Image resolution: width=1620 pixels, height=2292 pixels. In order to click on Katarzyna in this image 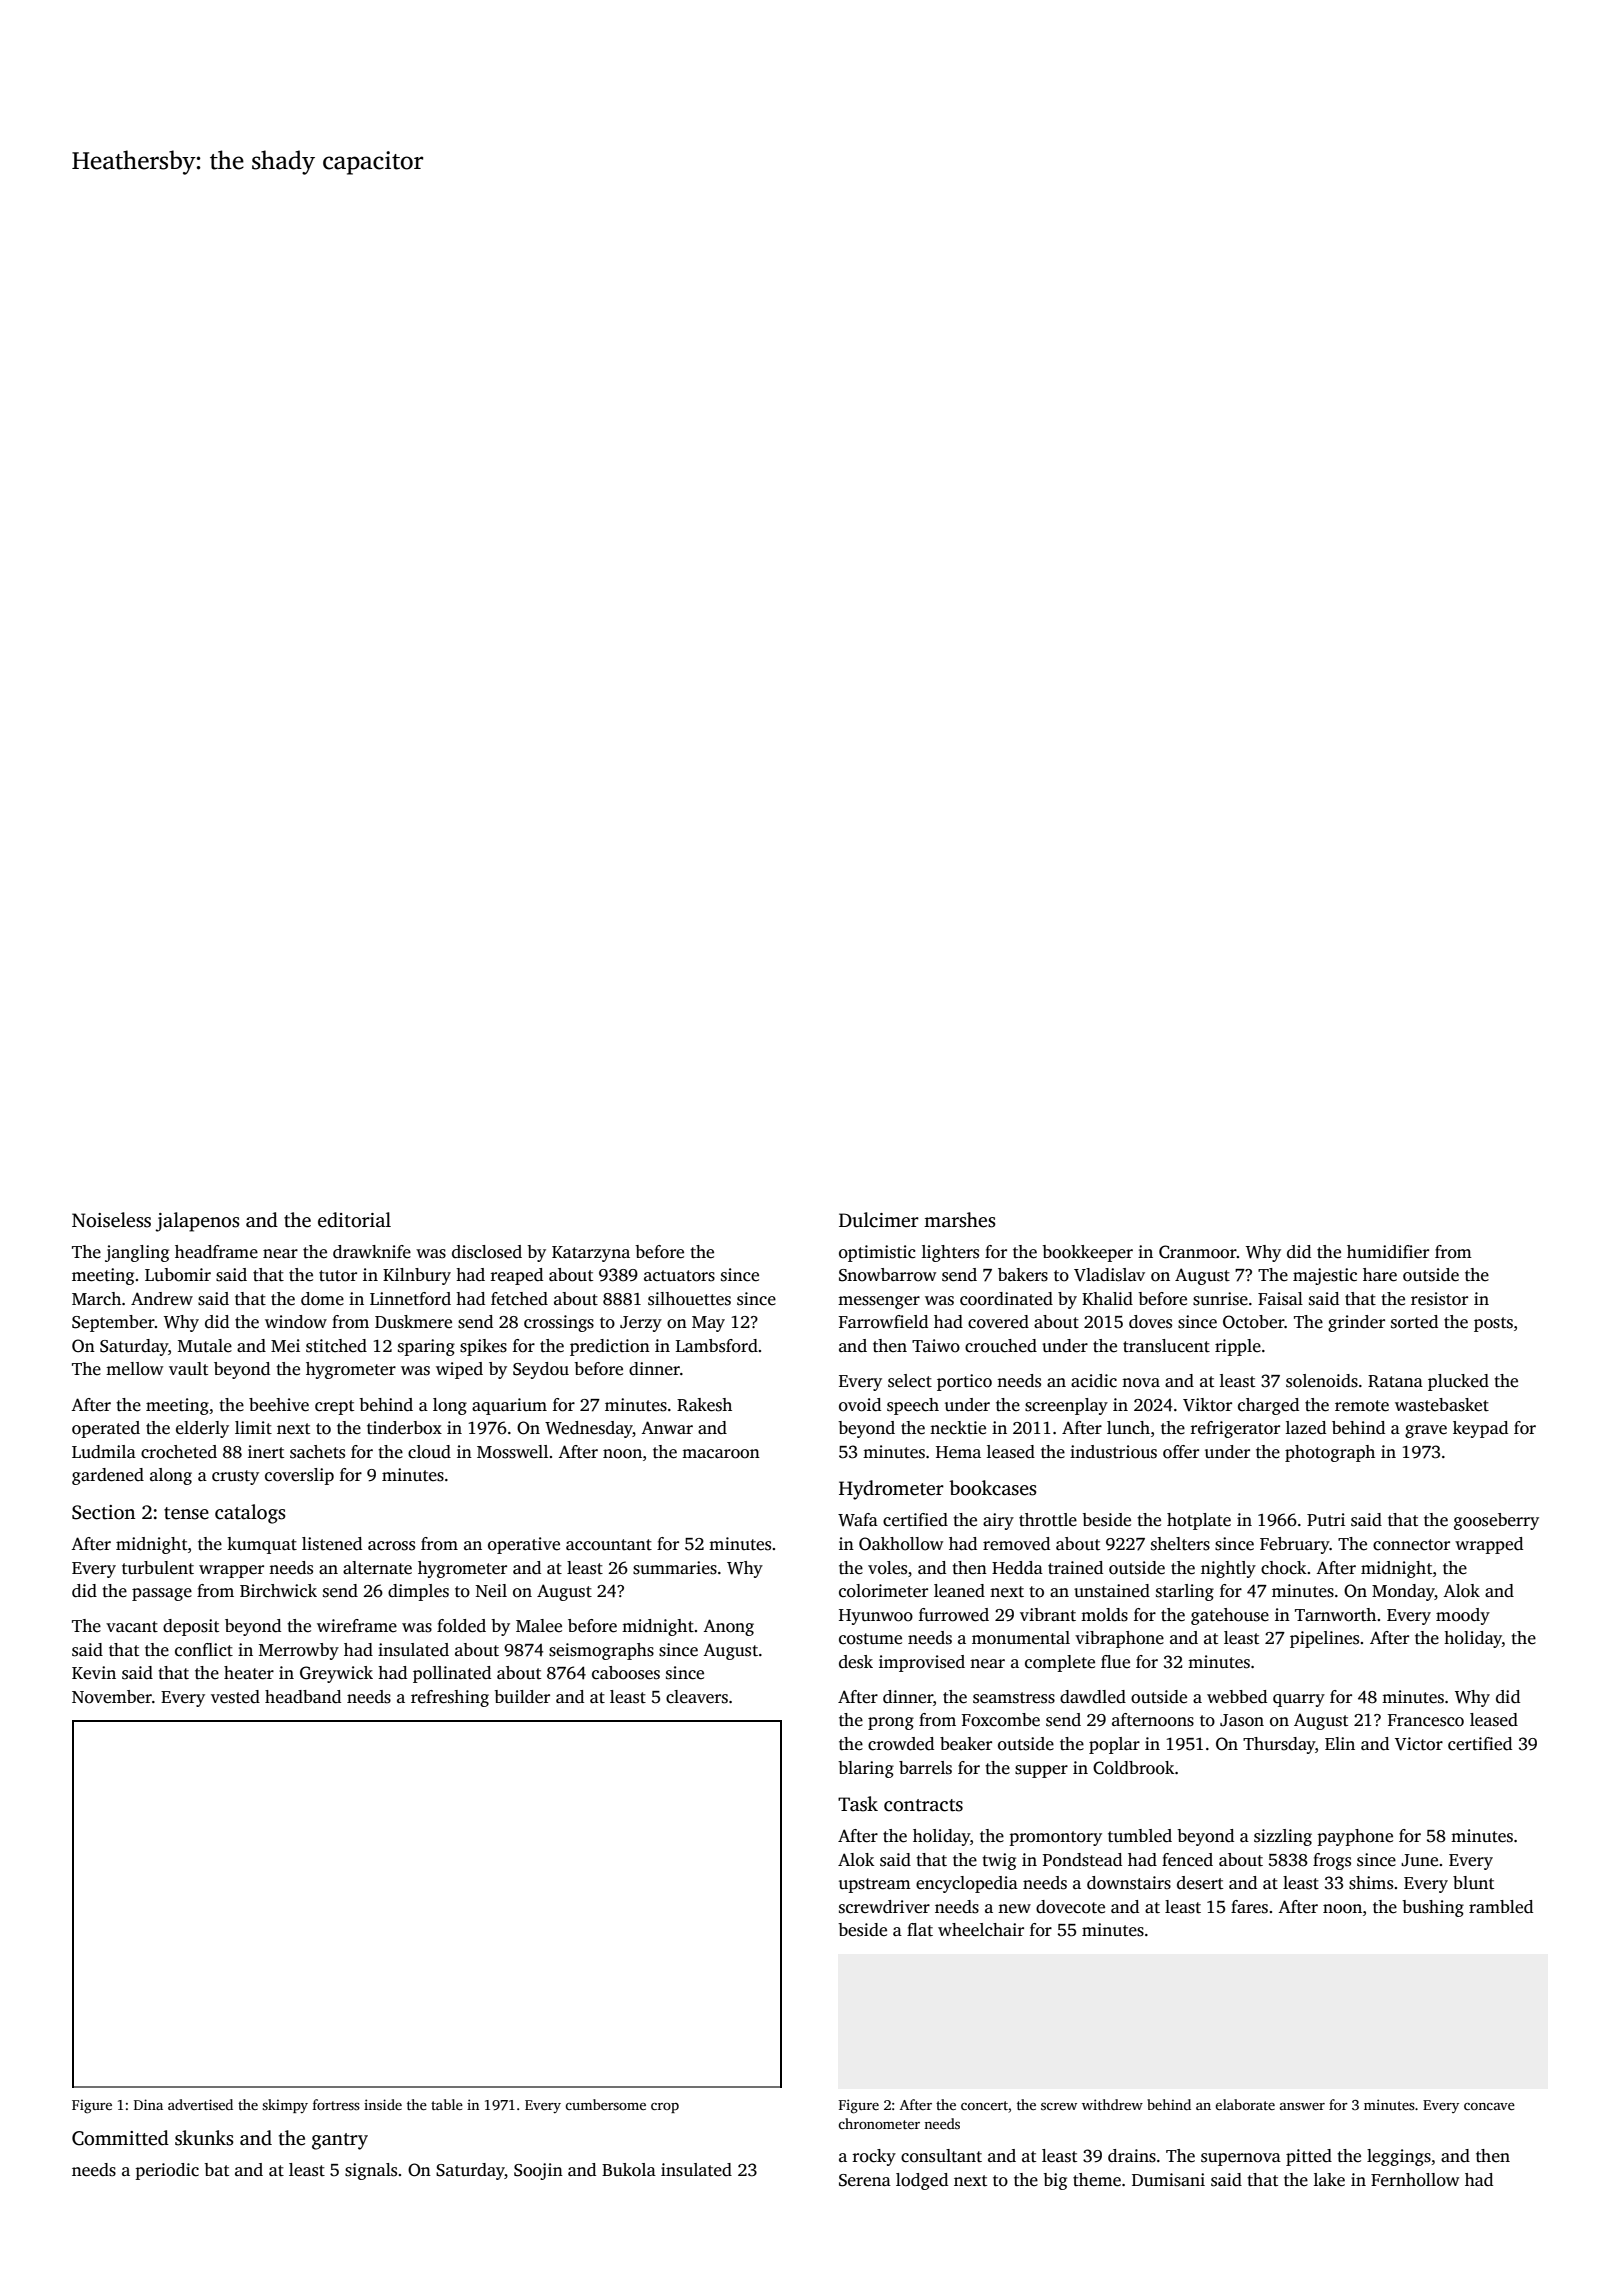, I will do `click(591, 1254)`.
